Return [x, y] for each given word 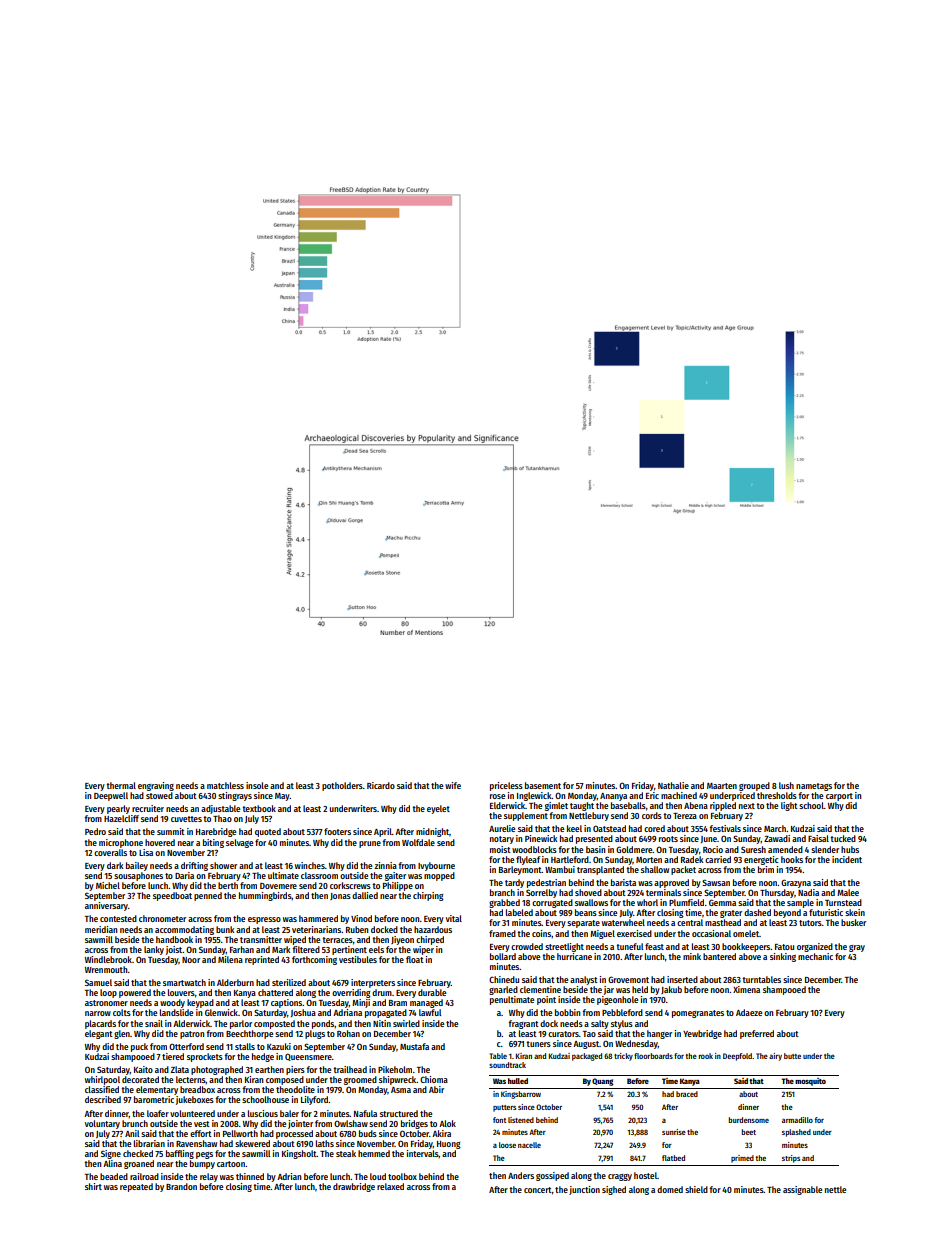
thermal [121, 785]
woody [172, 1003]
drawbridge [354, 1187]
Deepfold [737, 1057]
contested [118, 918]
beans [586, 912]
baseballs [628, 805]
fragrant [523, 1024]
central [690, 922]
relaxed [390, 1186]
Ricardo [381, 785]
